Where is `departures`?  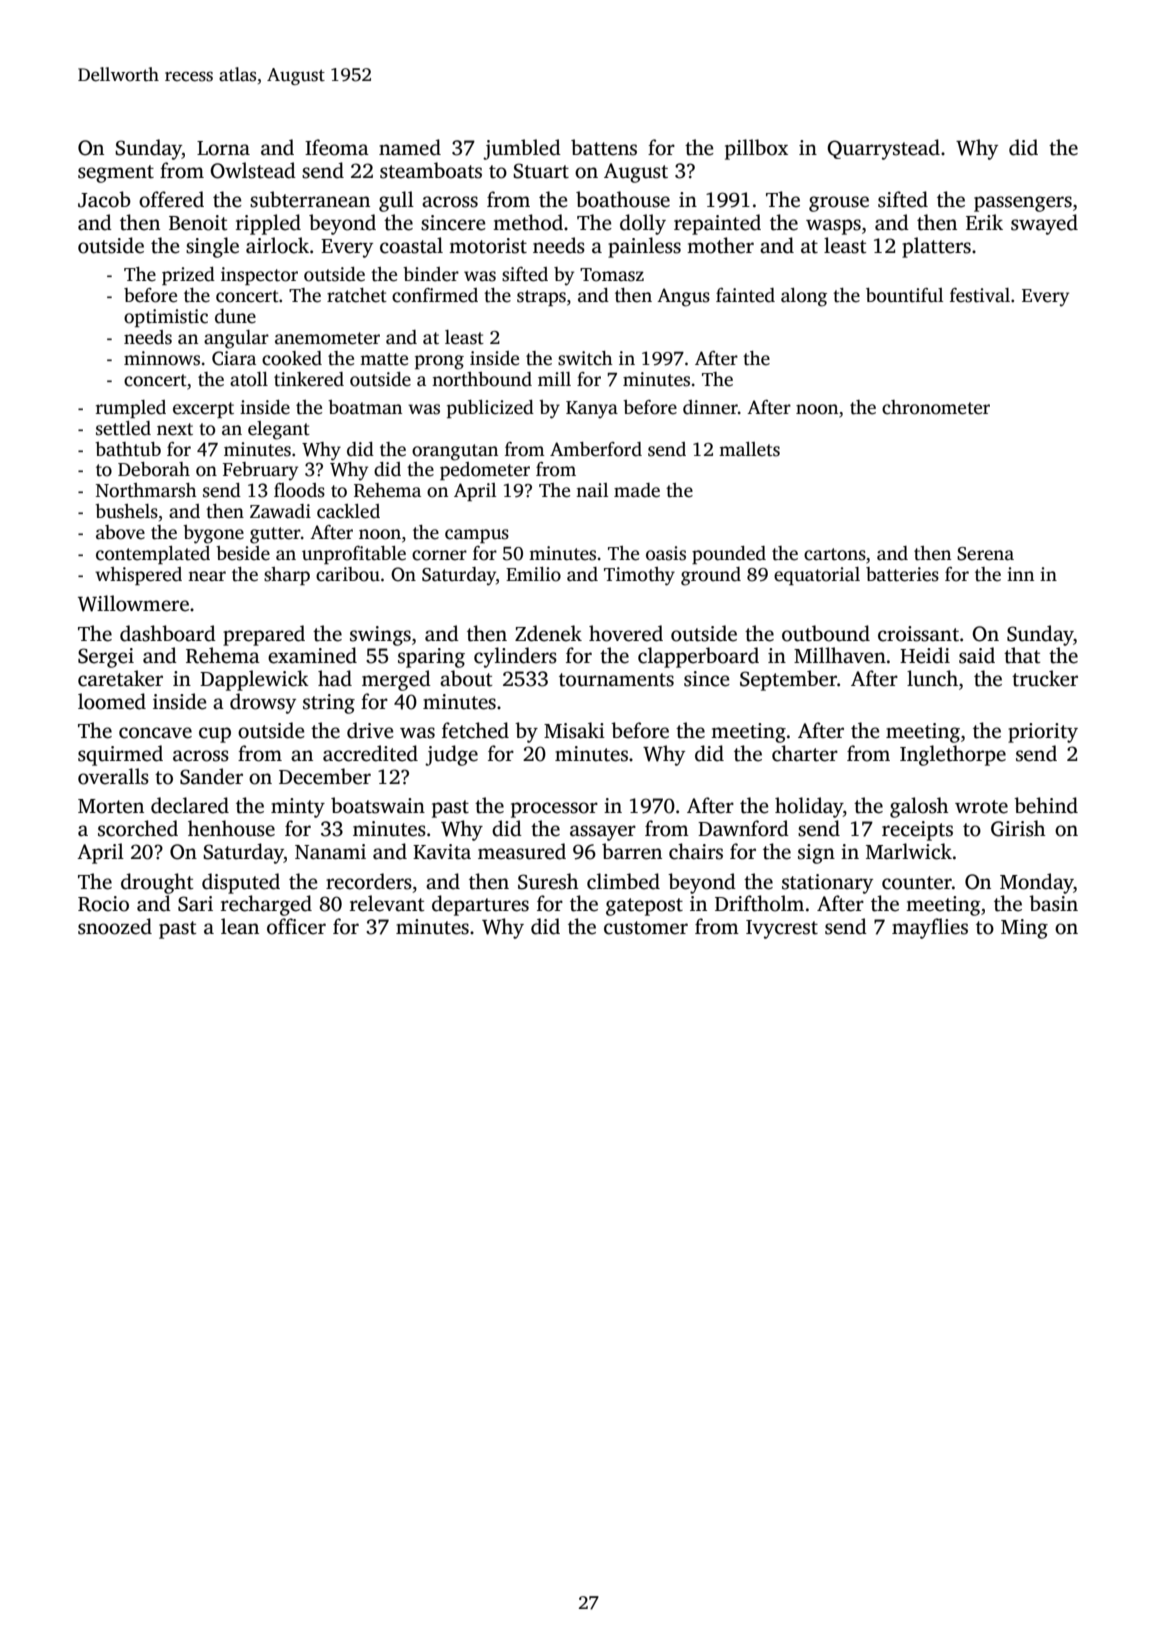
departures is located at coordinates (480, 905).
